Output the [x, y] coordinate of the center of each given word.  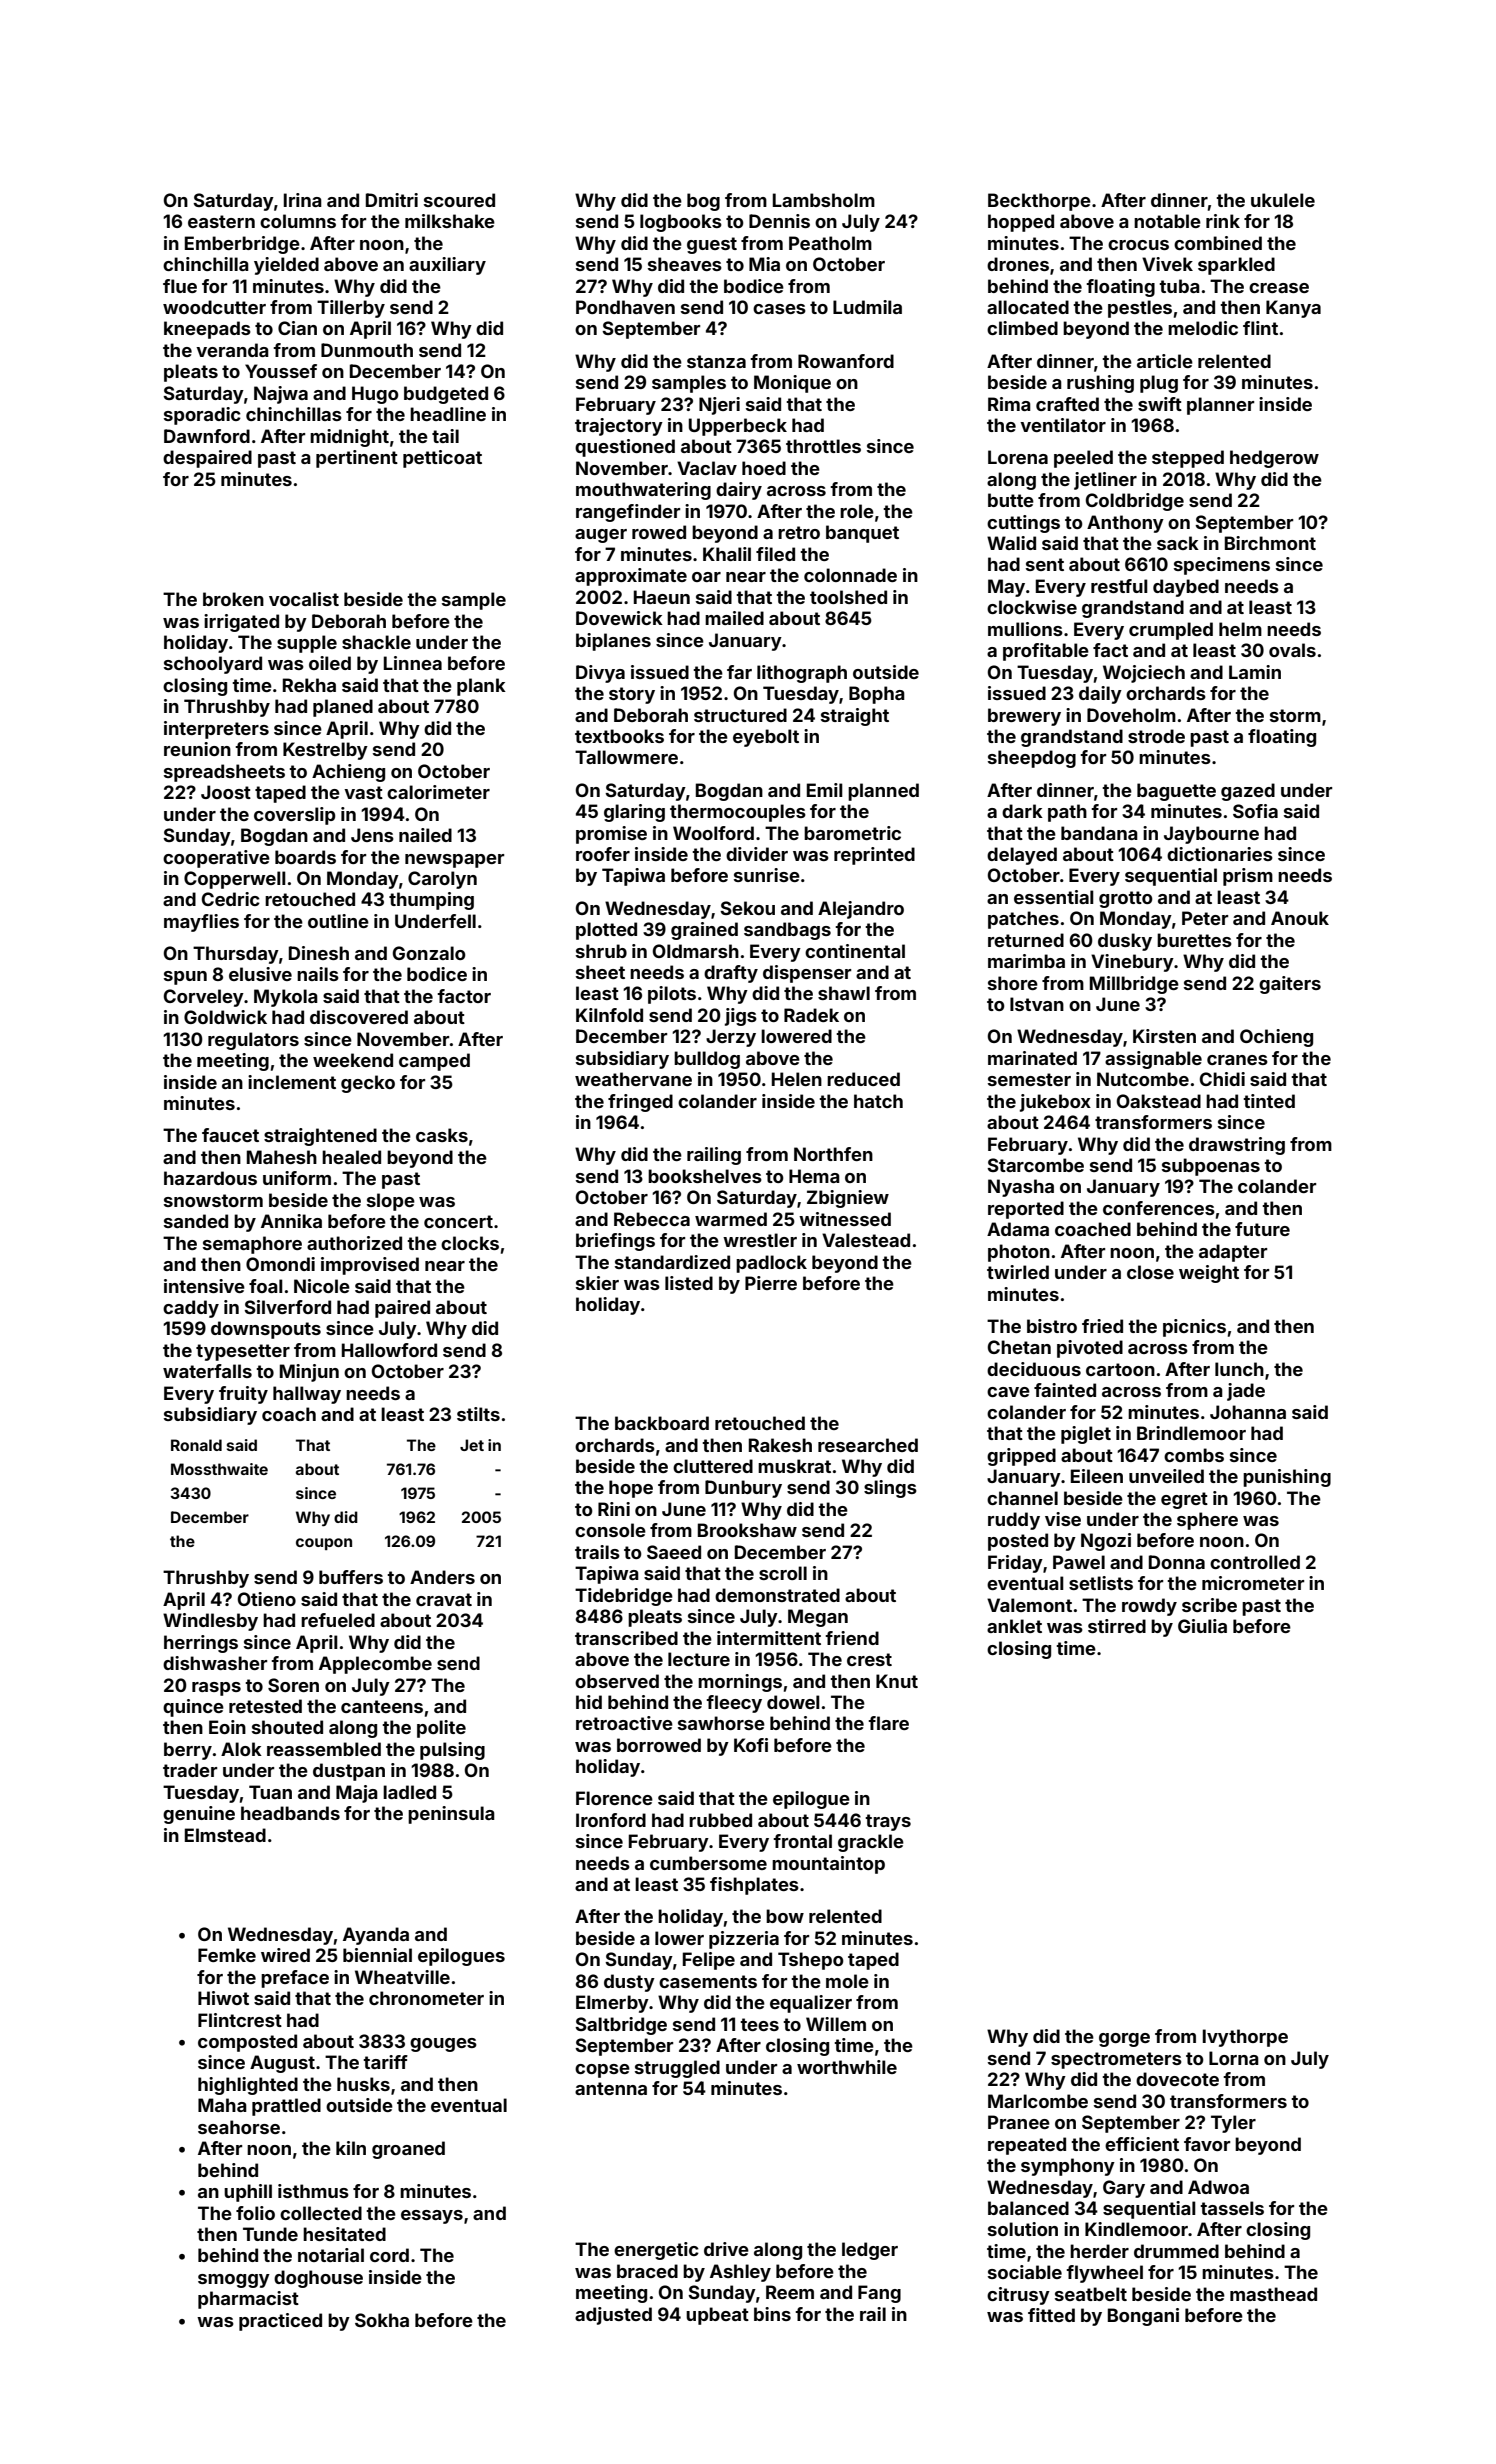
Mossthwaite [219, 1469]
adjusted [613, 2316]
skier [597, 1283]
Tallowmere [626, 757]
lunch [1239, 1369]
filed [775, 554]
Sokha [382, 2320]
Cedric [231, 899]
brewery [1024, 717]
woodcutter [214, 307]
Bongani [1143, 2317]
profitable [1046, 652]
